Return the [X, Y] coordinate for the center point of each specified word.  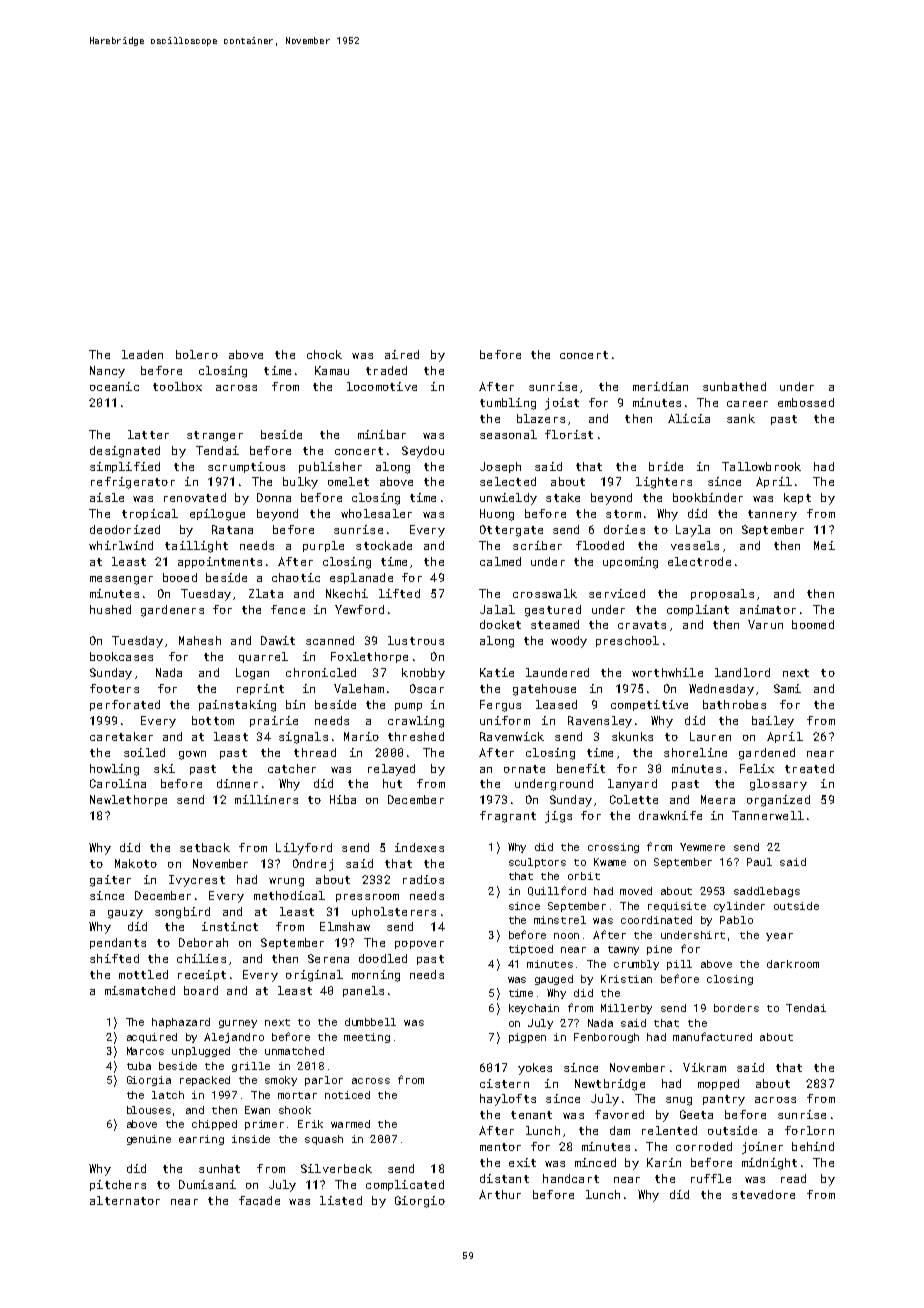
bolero [197, 354]
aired [402, 354]
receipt [202, 975]
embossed [806, 402]
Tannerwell [768, 815]
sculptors [537, 863]
